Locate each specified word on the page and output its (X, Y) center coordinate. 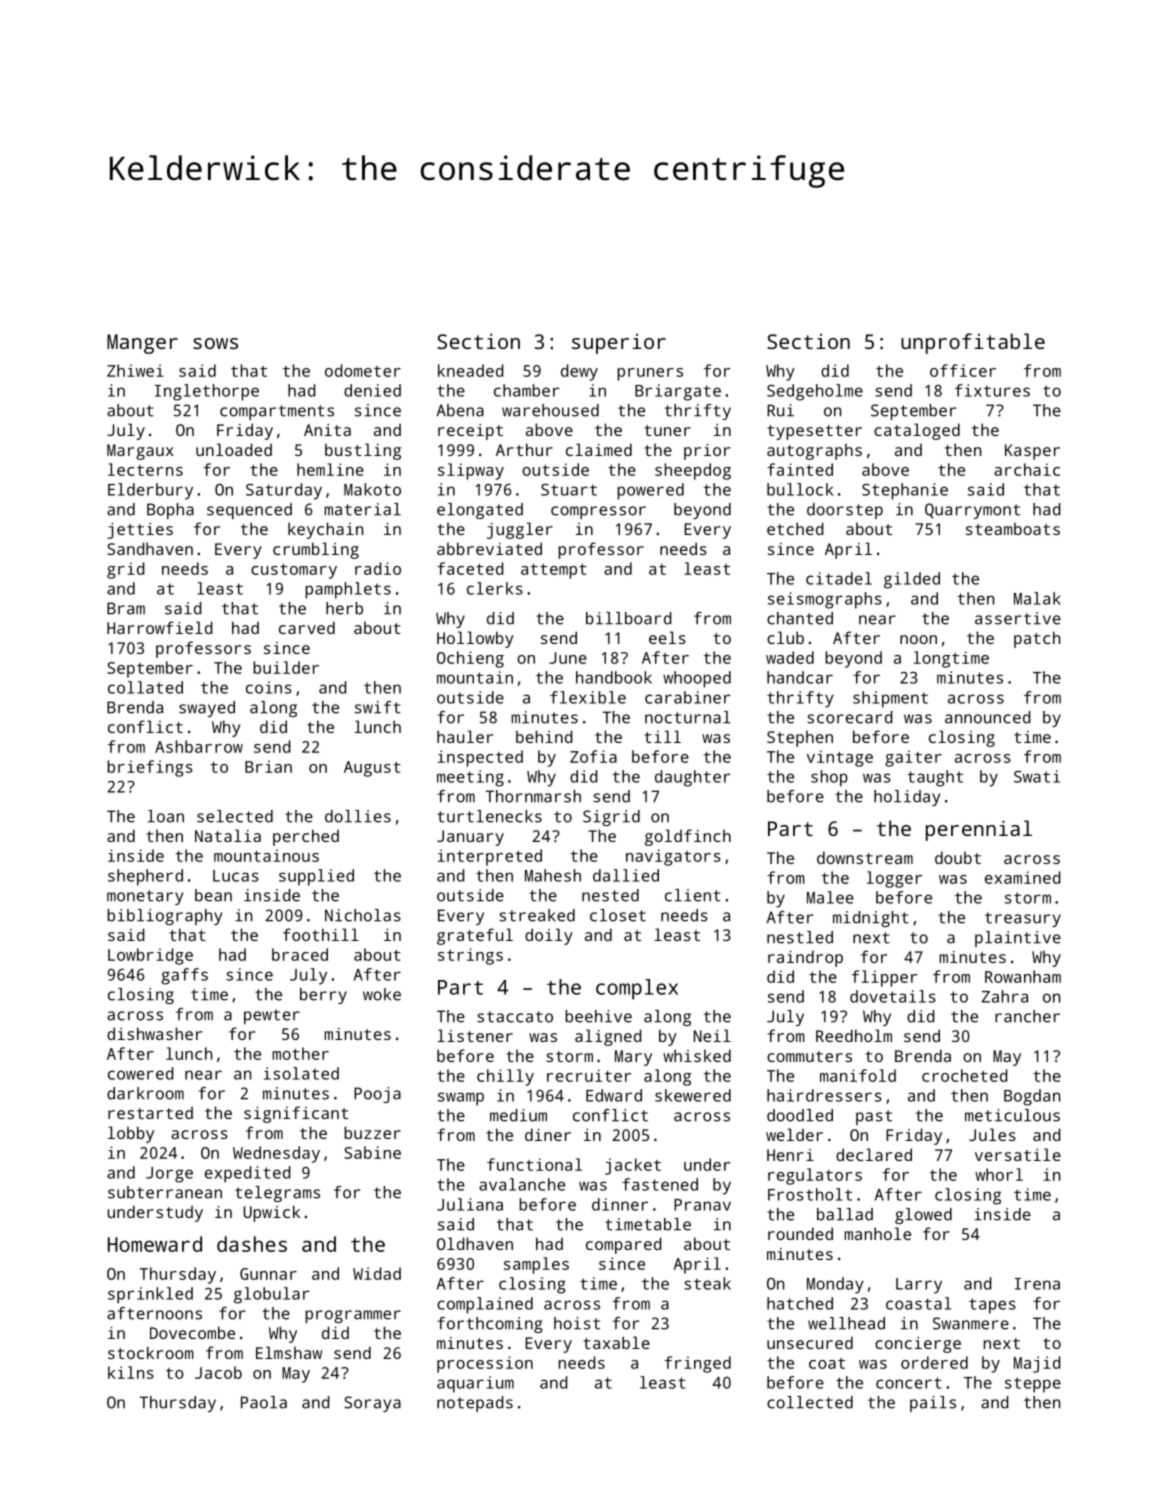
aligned (608, 1037)
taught (935, 778)
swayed (207, 709)
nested (610, 895)
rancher (1027, 1016)
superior (619, 344)
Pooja (377, 1095)
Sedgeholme (815, 392)
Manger (142, 344)
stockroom (151, 1352)
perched (306, 837)
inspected (480, 758)
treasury (1023, 919)
